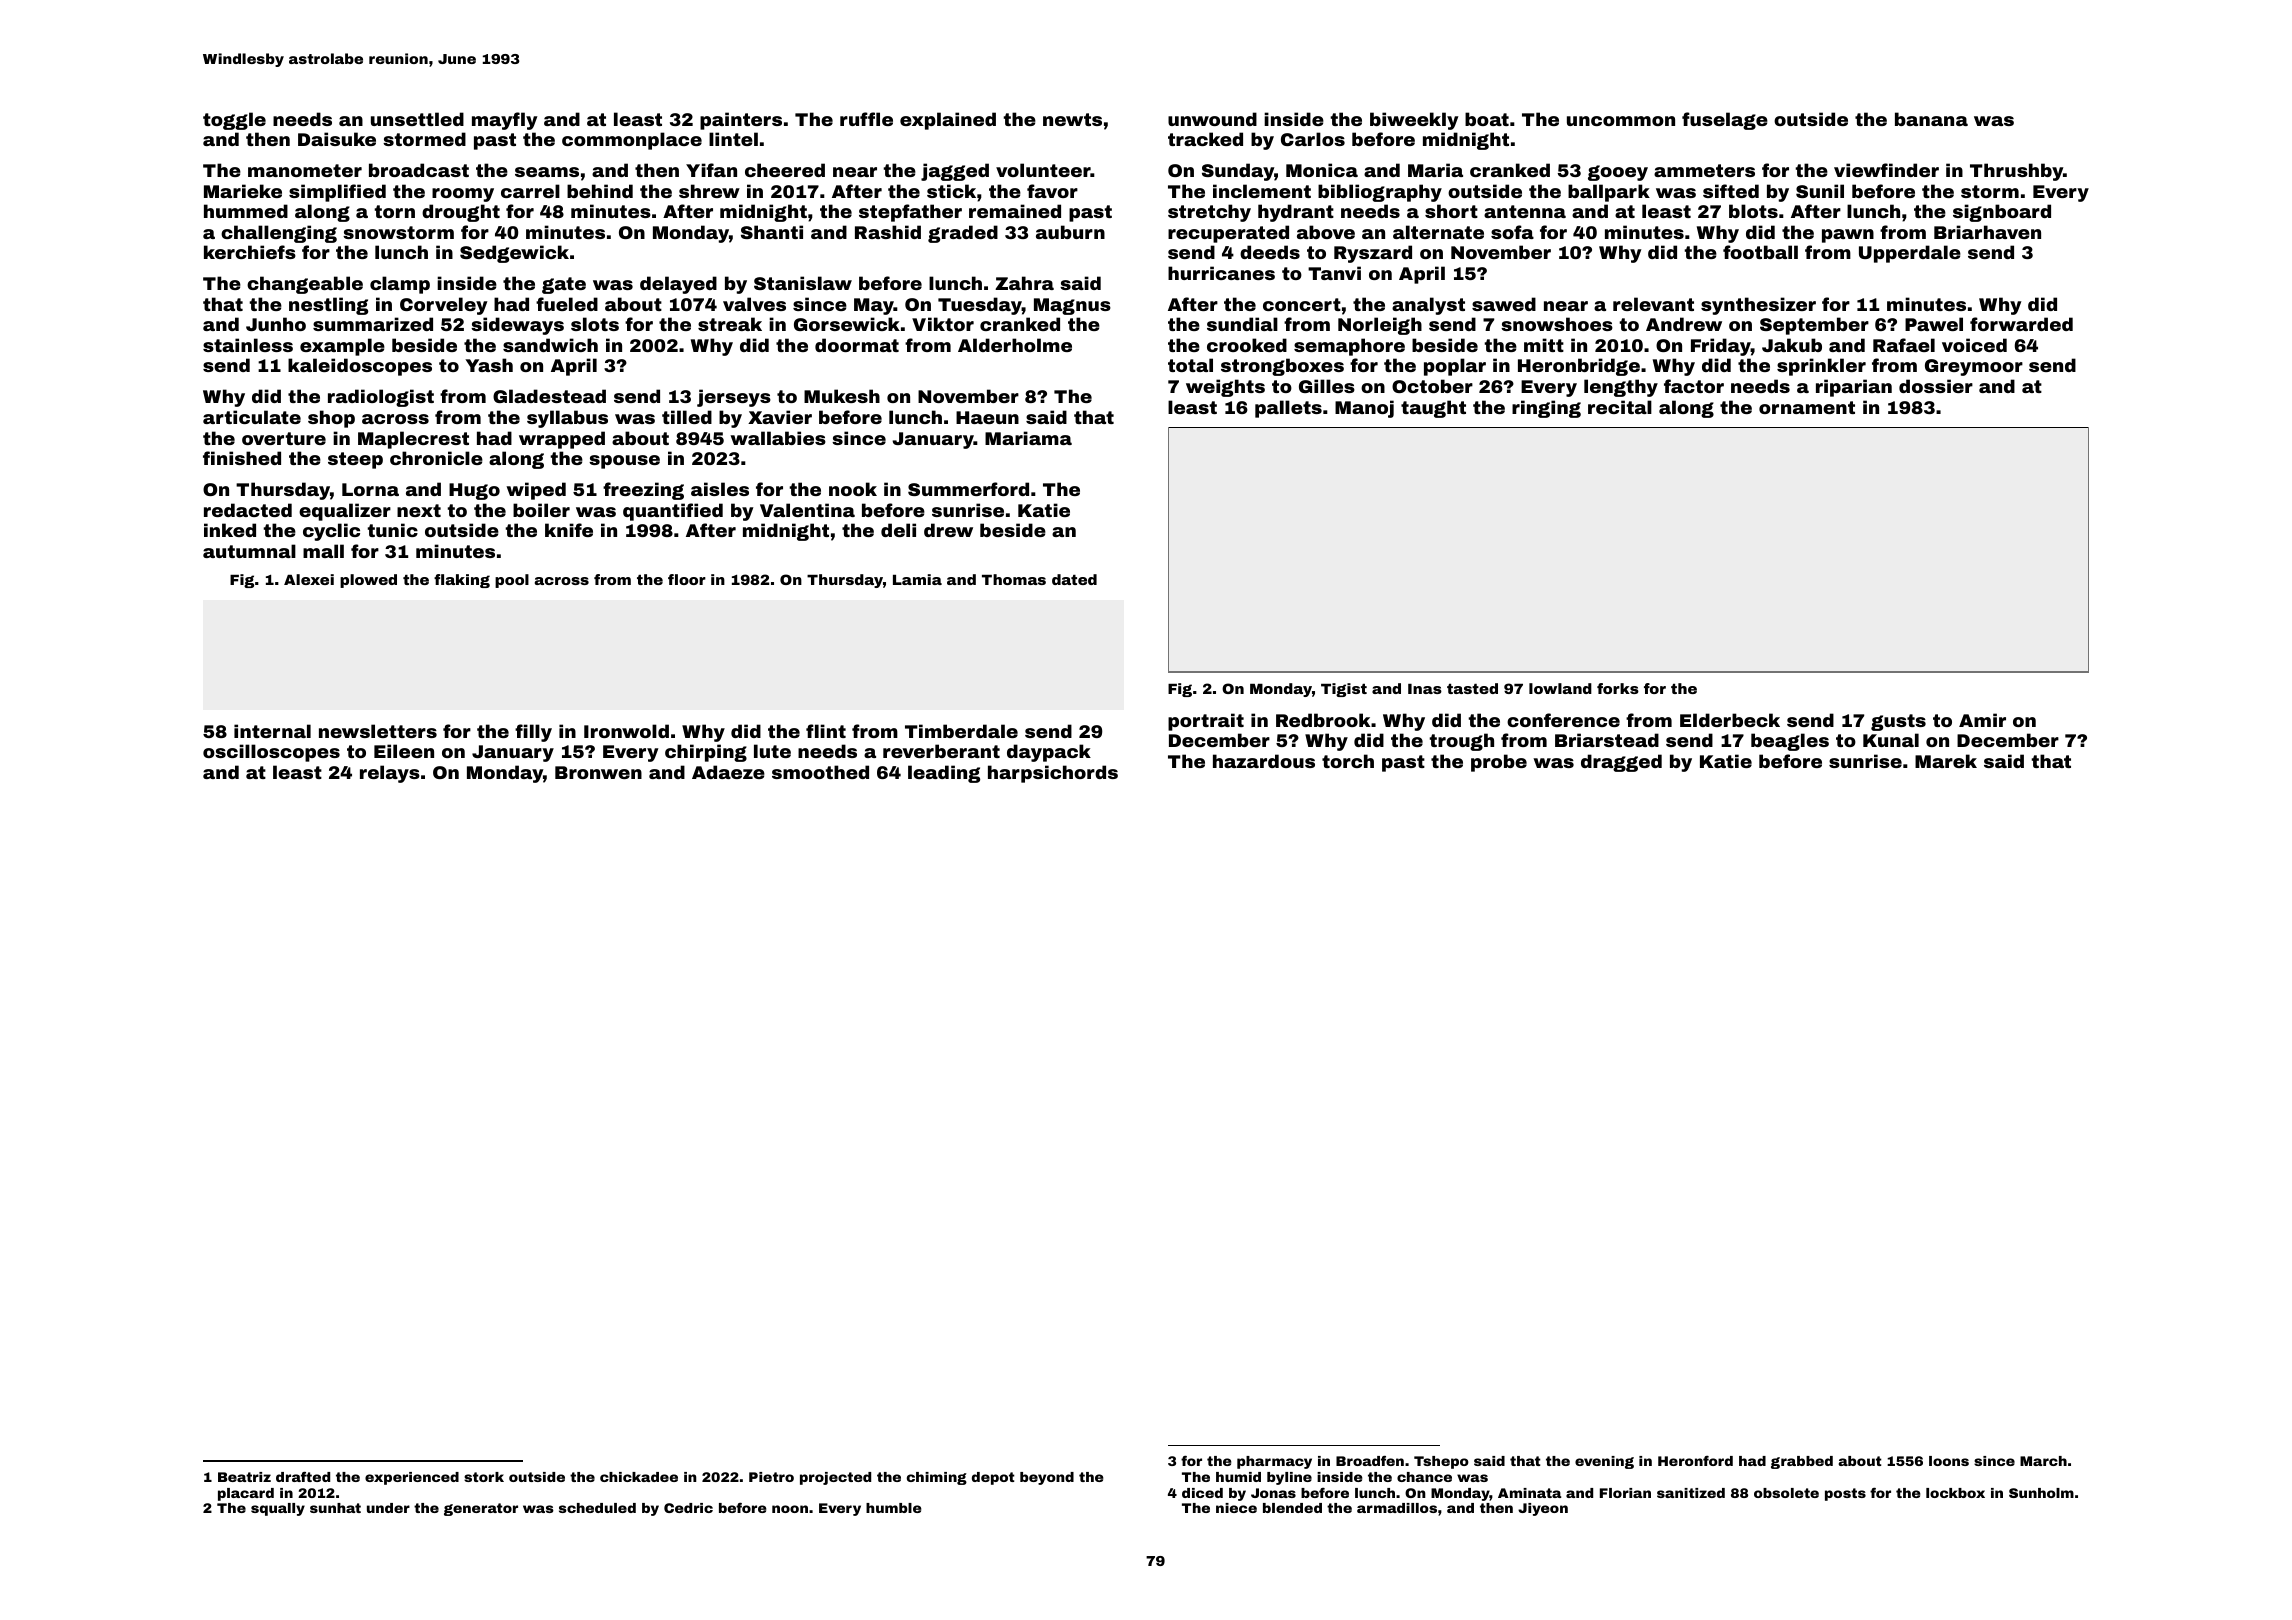  What do you see at coordinates (1072, 119) in the screenshot?
I see `newts` at bounding box center [1072, 119].
